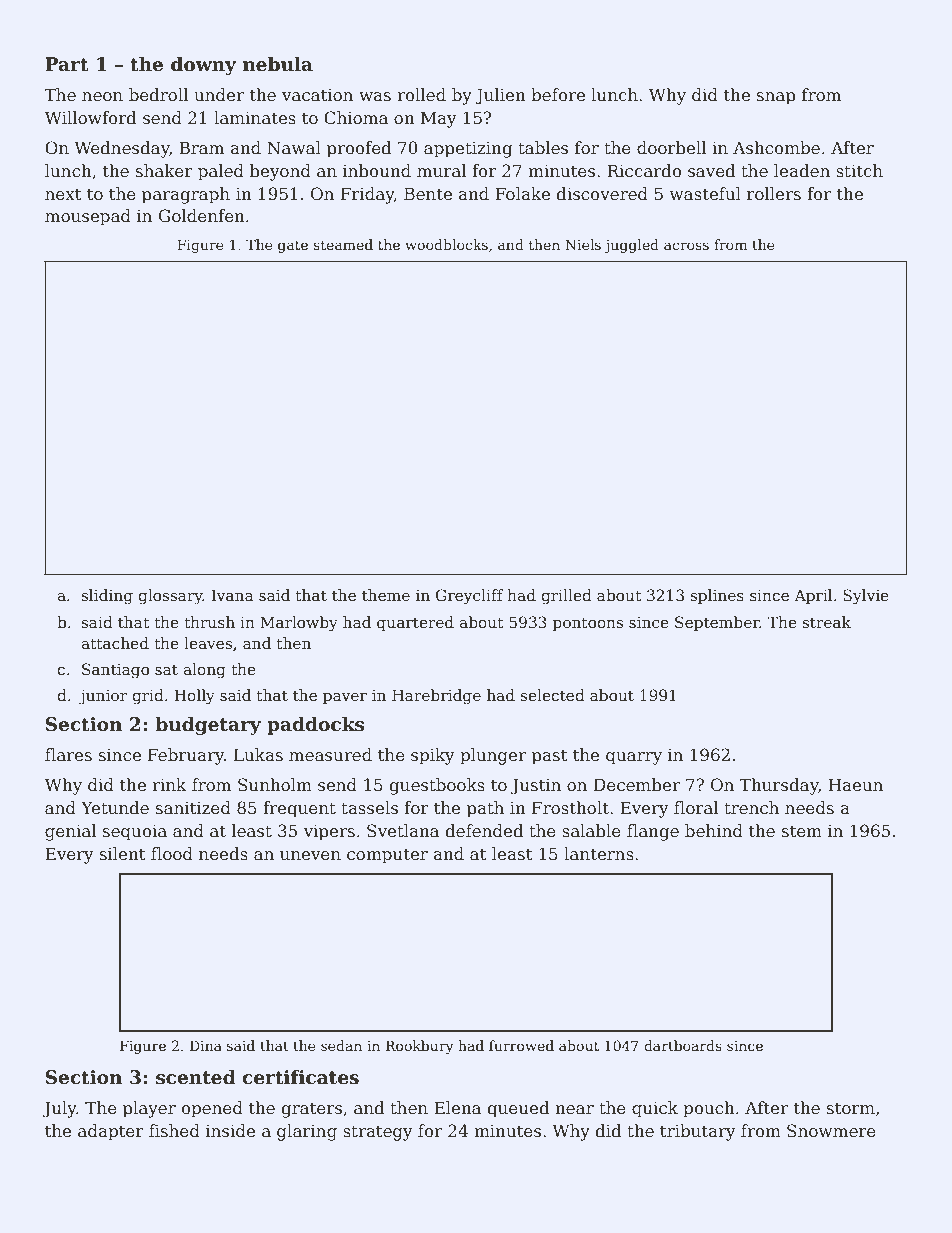 The height and width of the screenshot is (1233, 952). Describe the element at coordinates (827, 622) in the screenshot. I see `streak` at that location.
